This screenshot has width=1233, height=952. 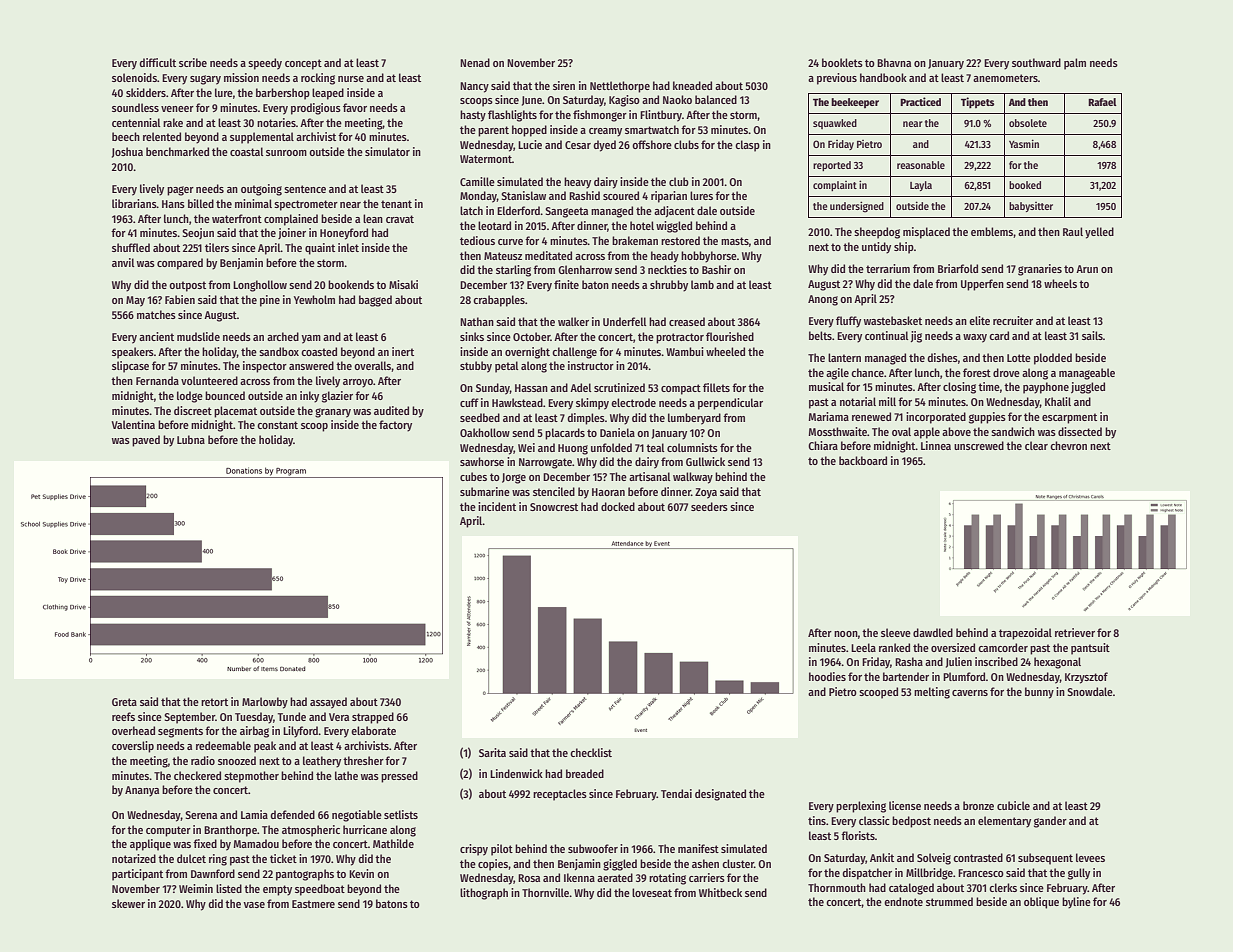 I want to click on checklist, so click(x=591, y=752).
